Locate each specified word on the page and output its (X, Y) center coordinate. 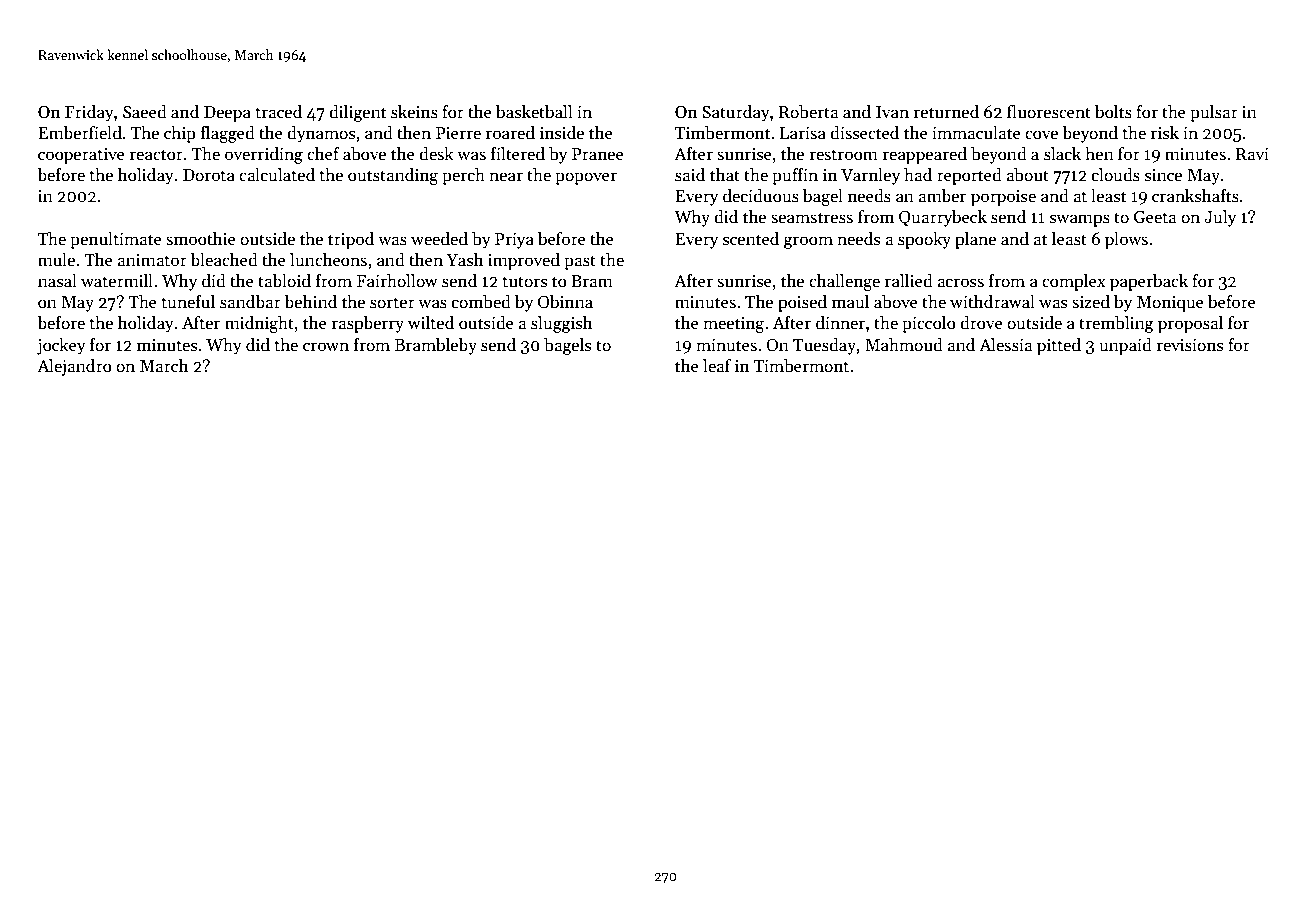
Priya (514, 241)
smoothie (201, 239)
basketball (534, 112)
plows (1126, 240)
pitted (1059, 346)
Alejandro (74, 367)
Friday (89, 113)
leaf (717, 366)
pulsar (1214, 113)
